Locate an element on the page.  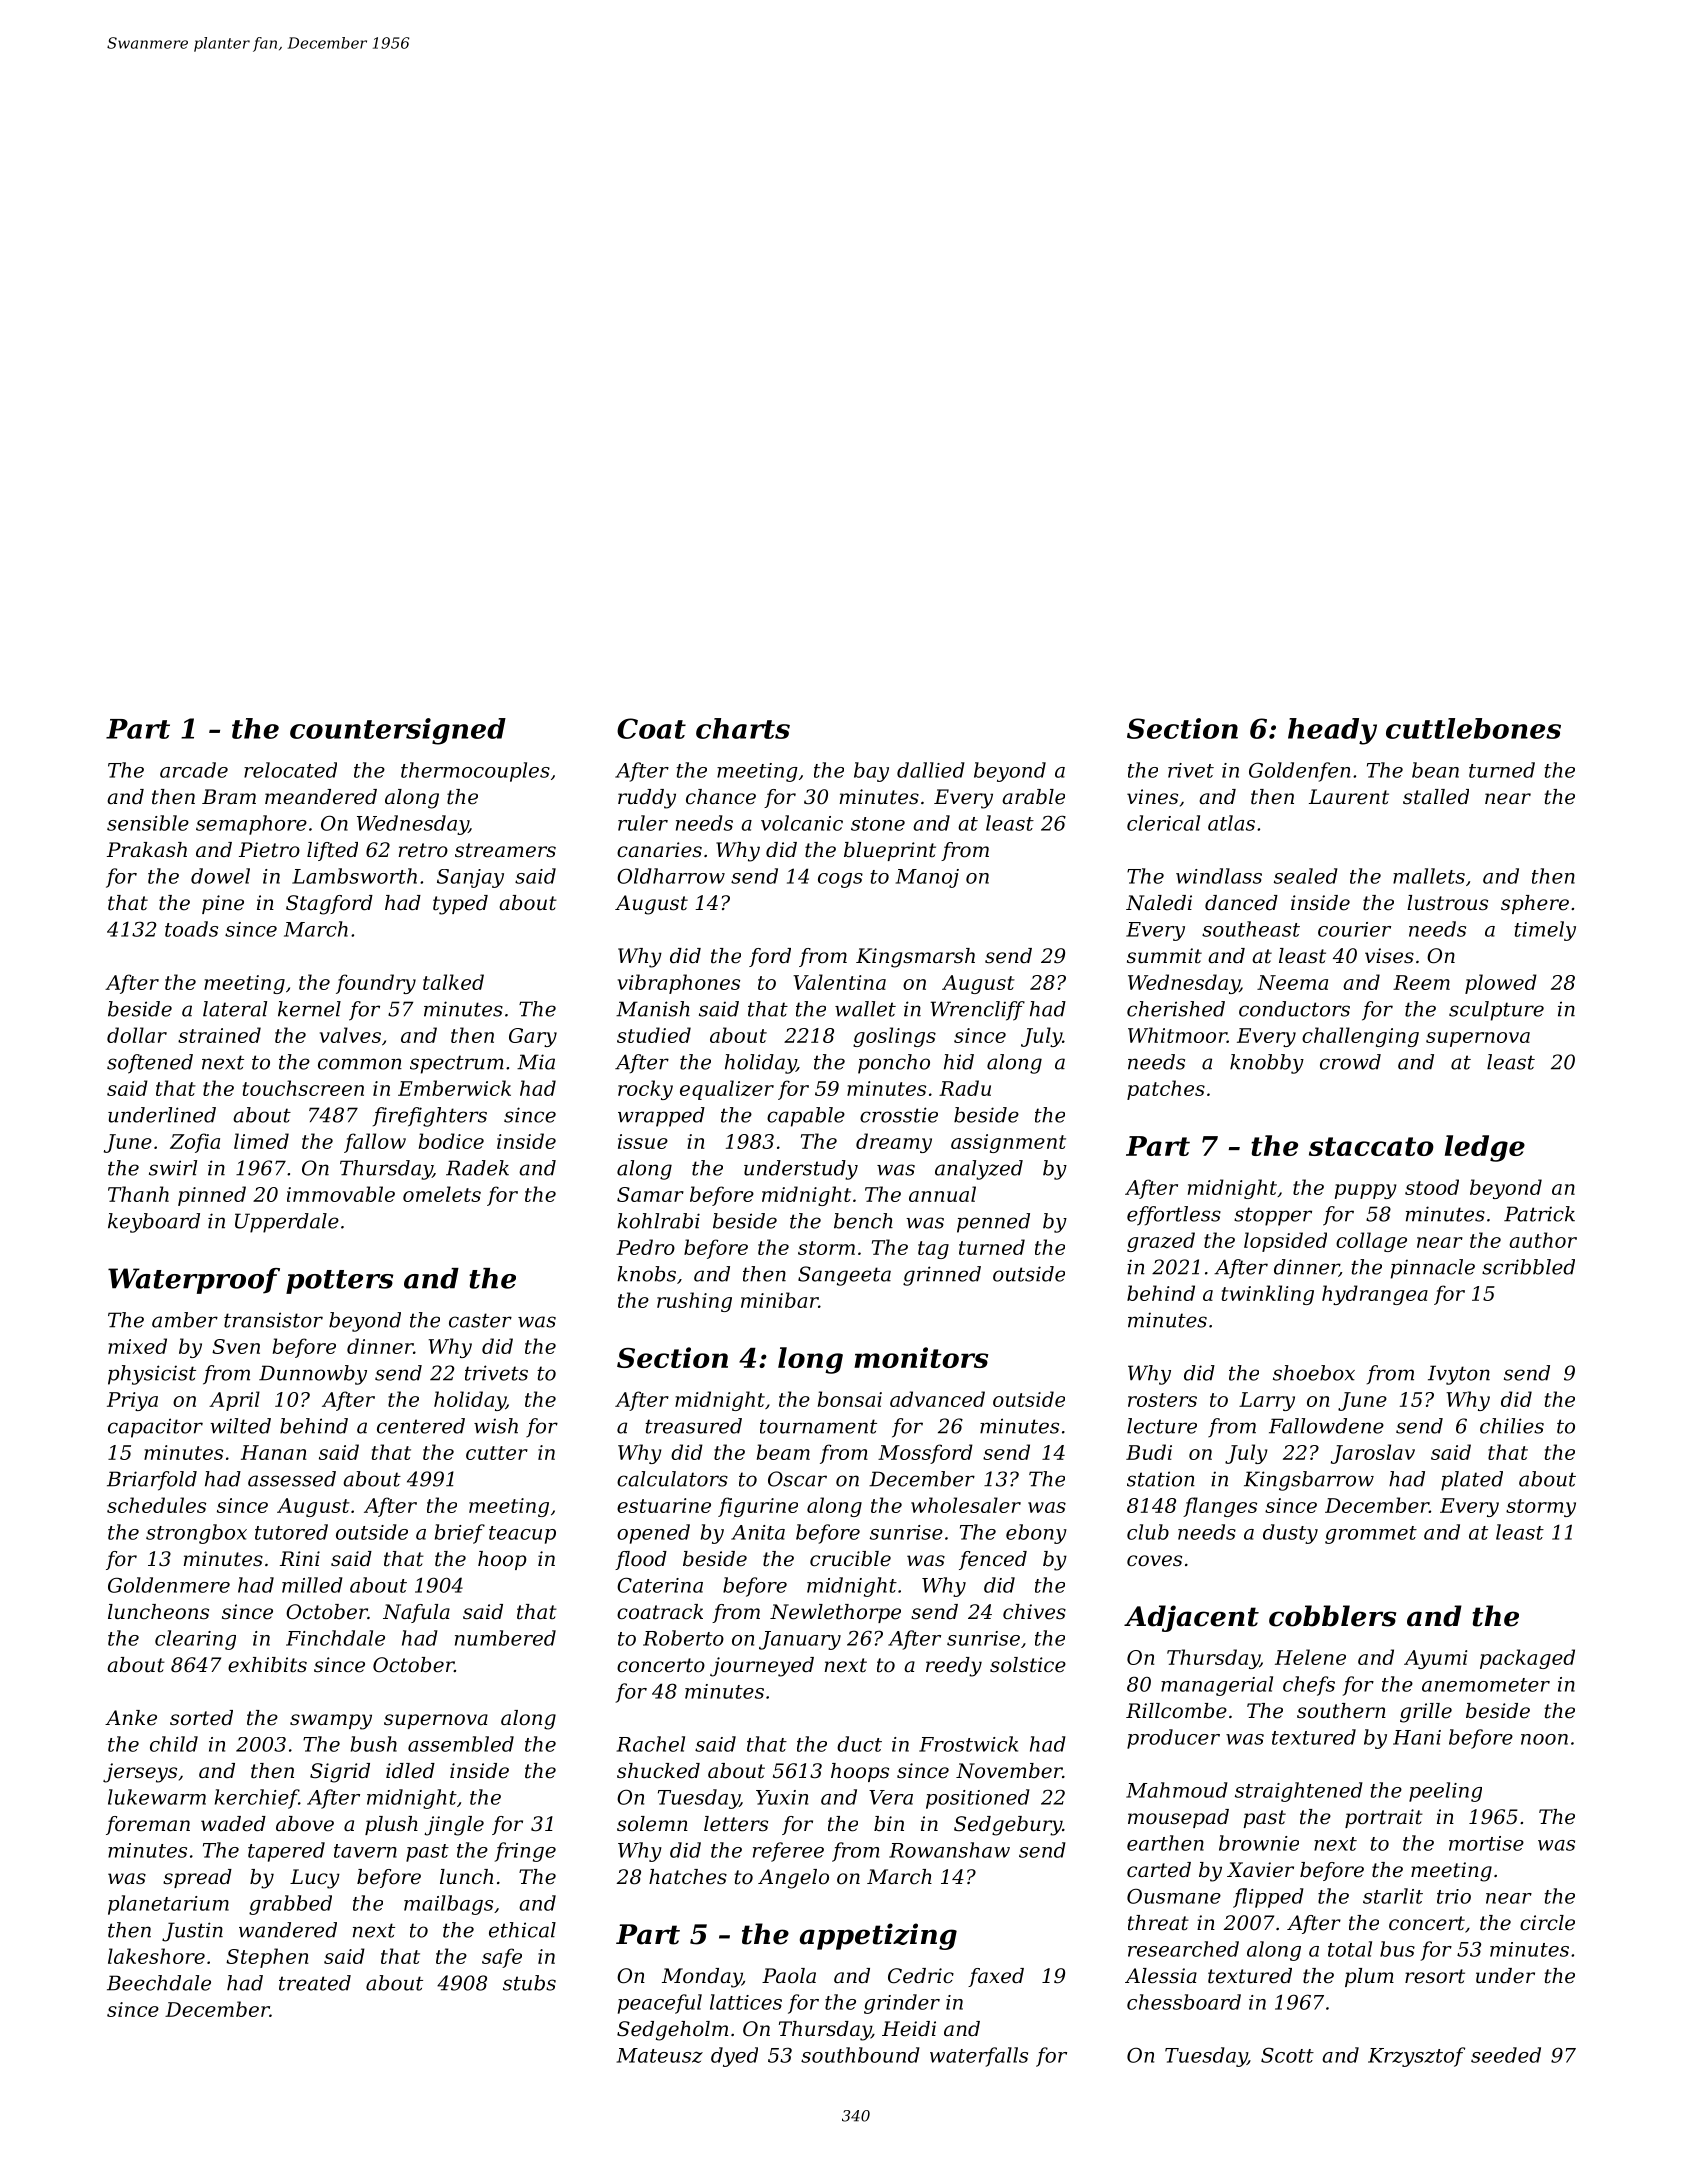
atlas is located at coordinates (1231, 823).
